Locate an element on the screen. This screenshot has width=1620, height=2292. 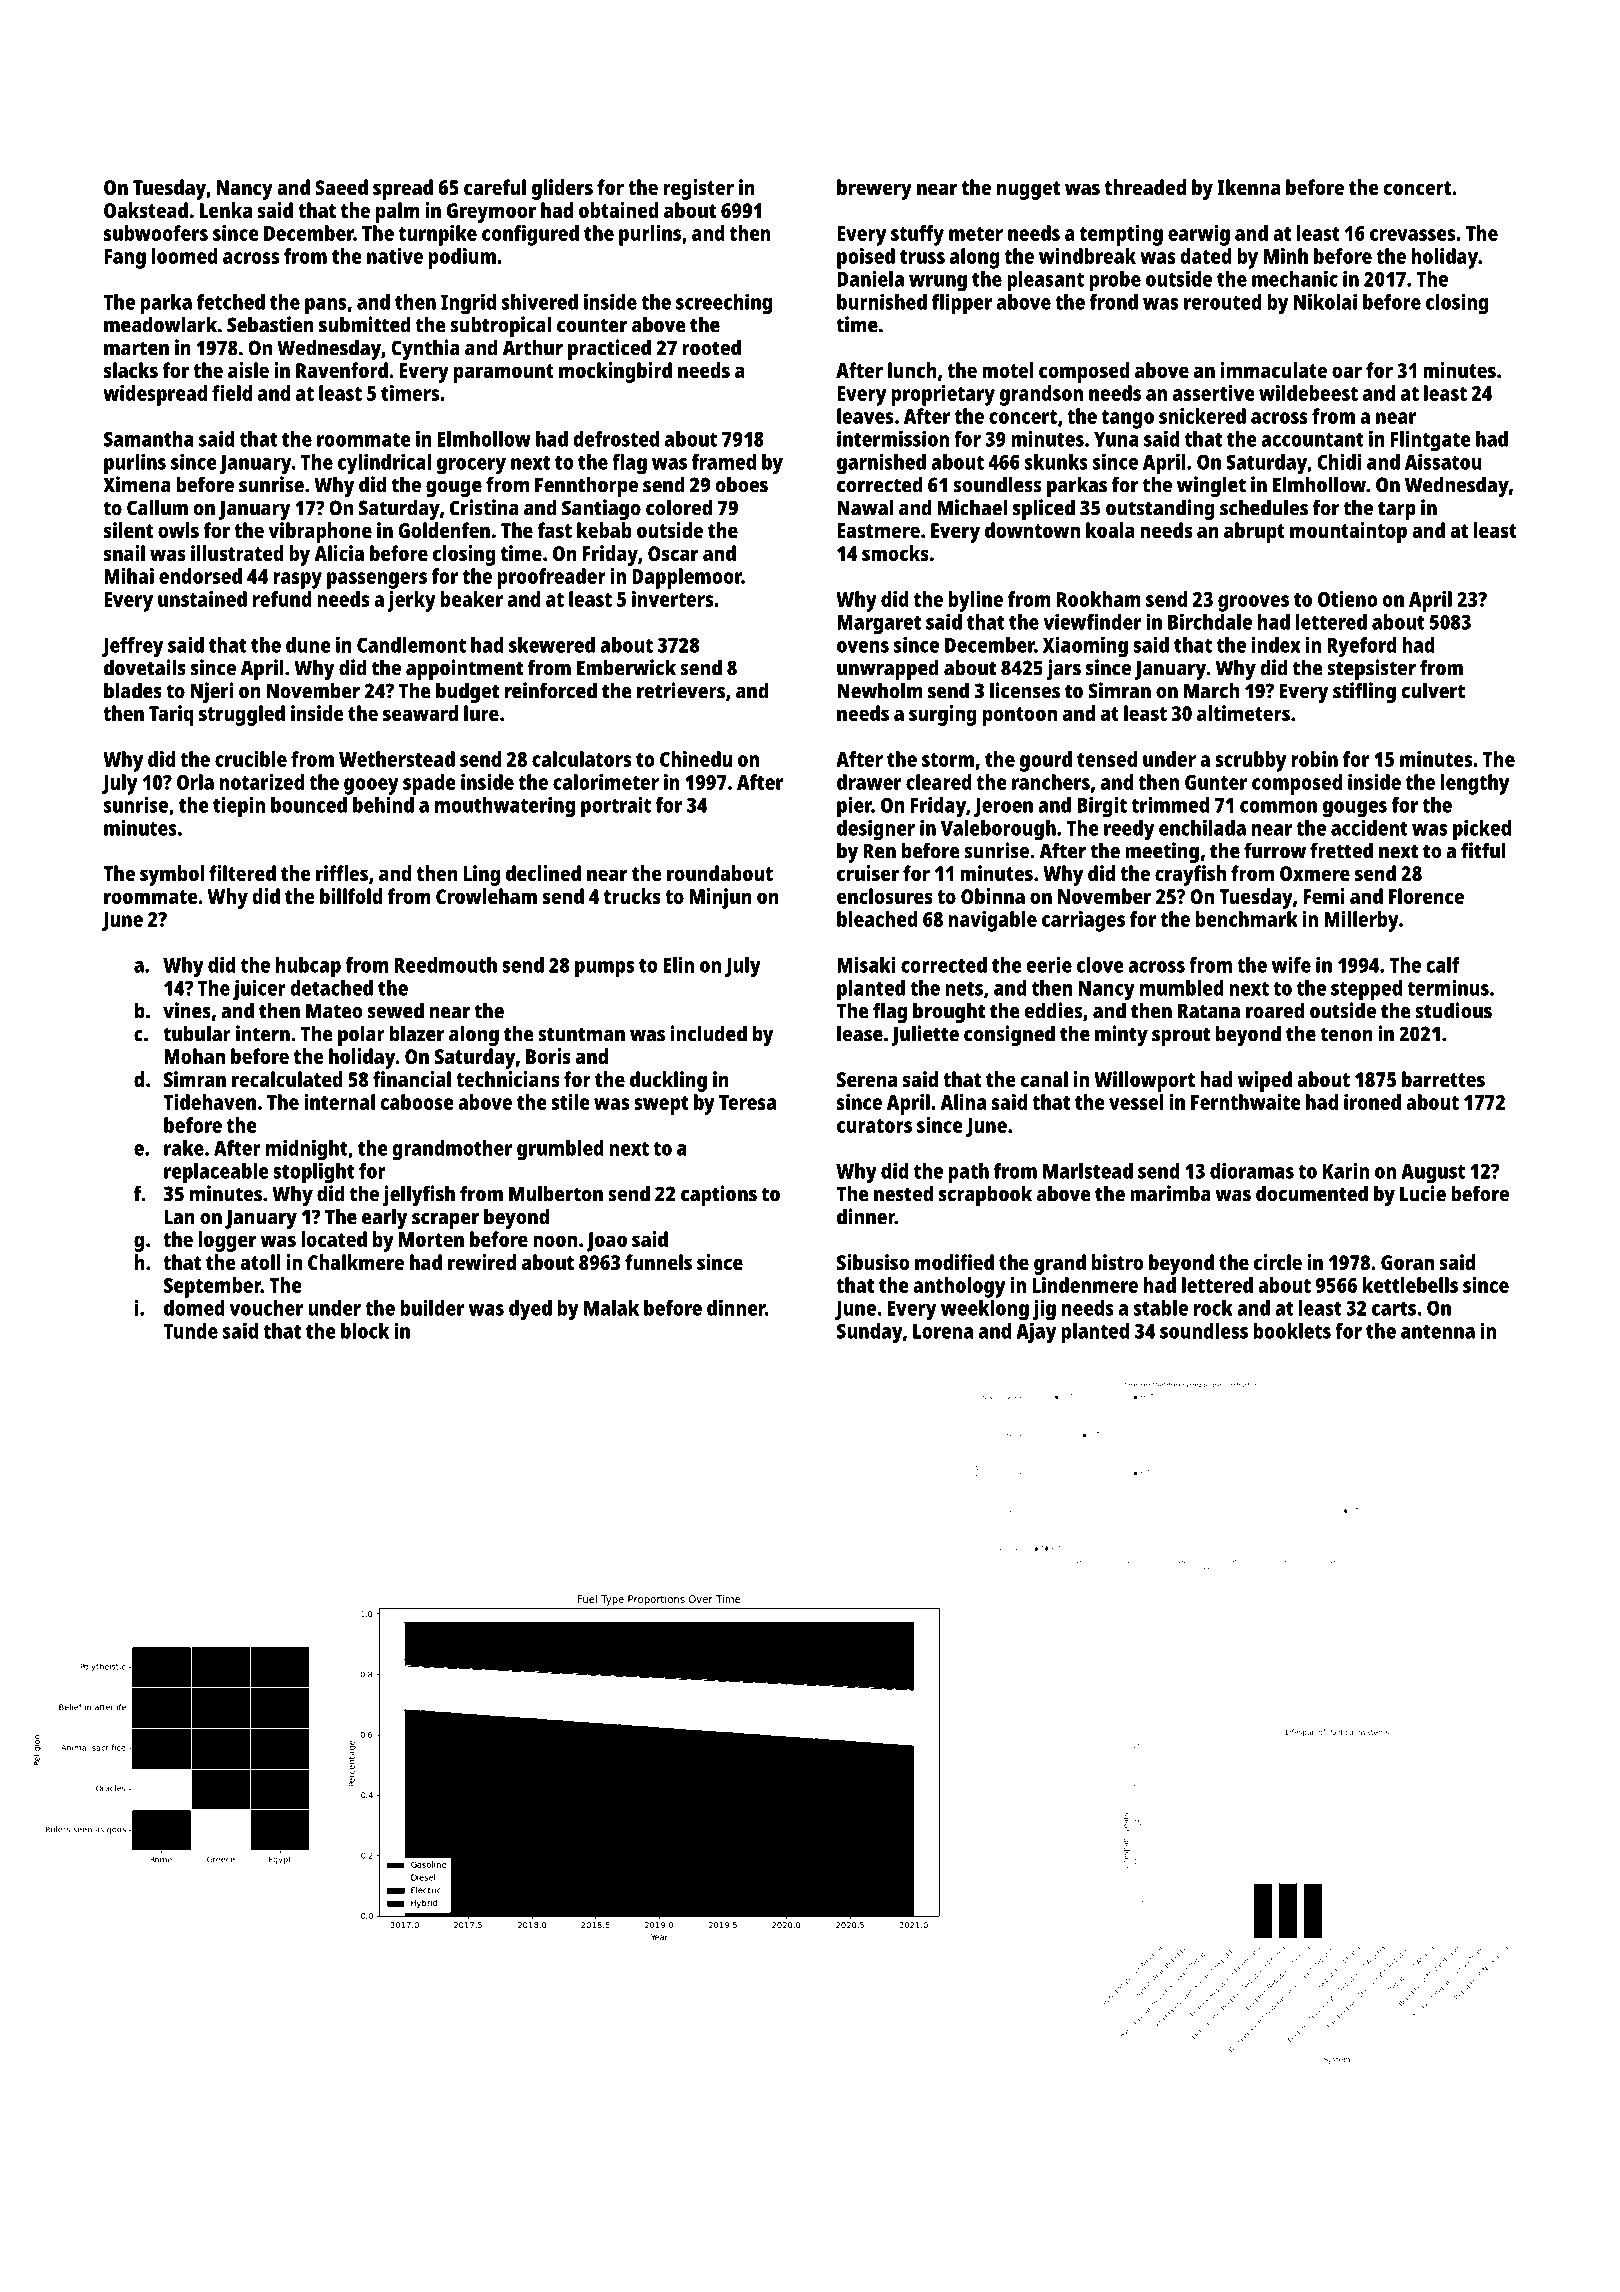
Lorena is located at coordinates (943, 1331).
